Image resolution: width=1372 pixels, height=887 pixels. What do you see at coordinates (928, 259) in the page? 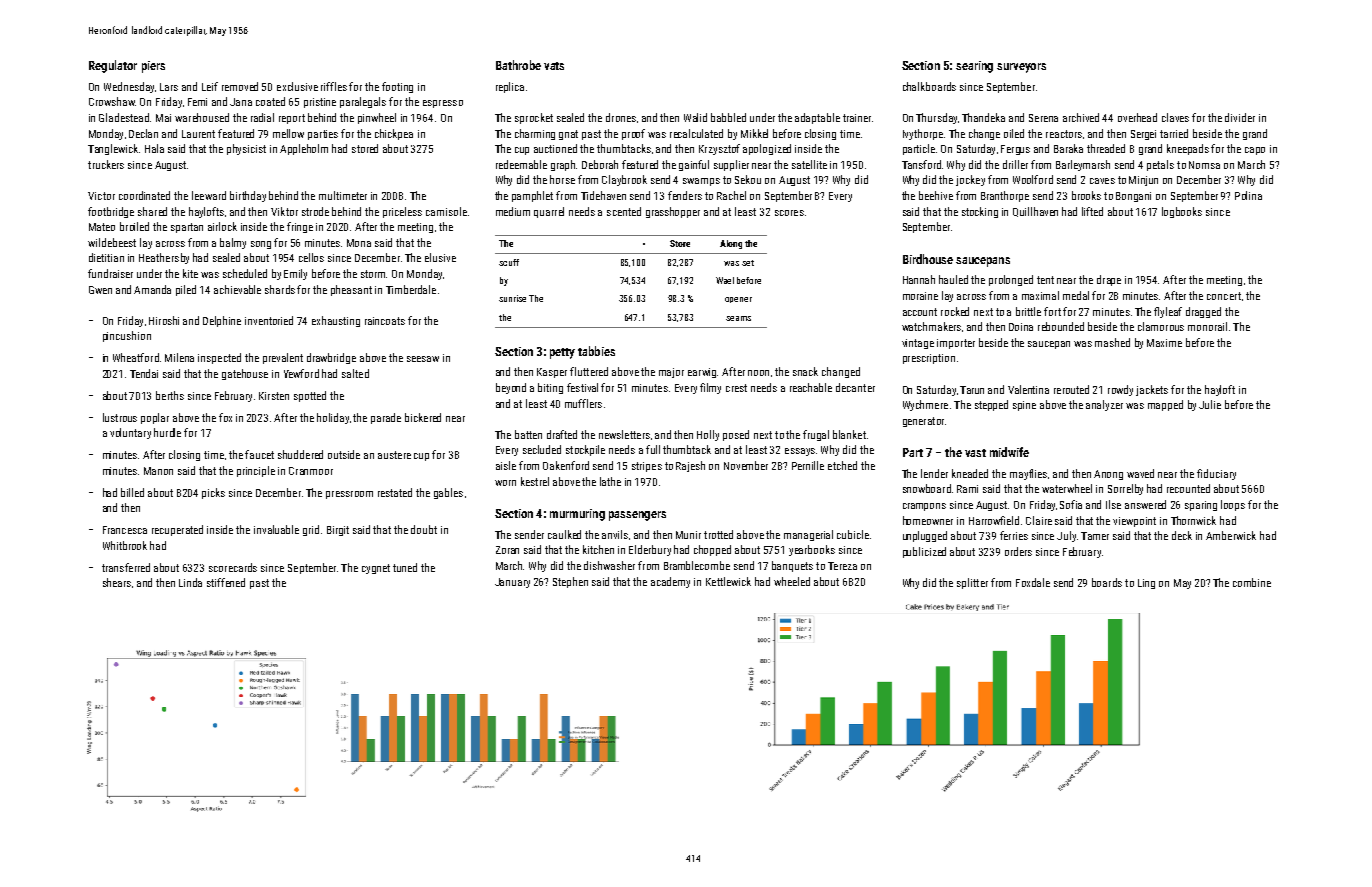
I see `Birdhouse` at bounding box center [928, 259].
